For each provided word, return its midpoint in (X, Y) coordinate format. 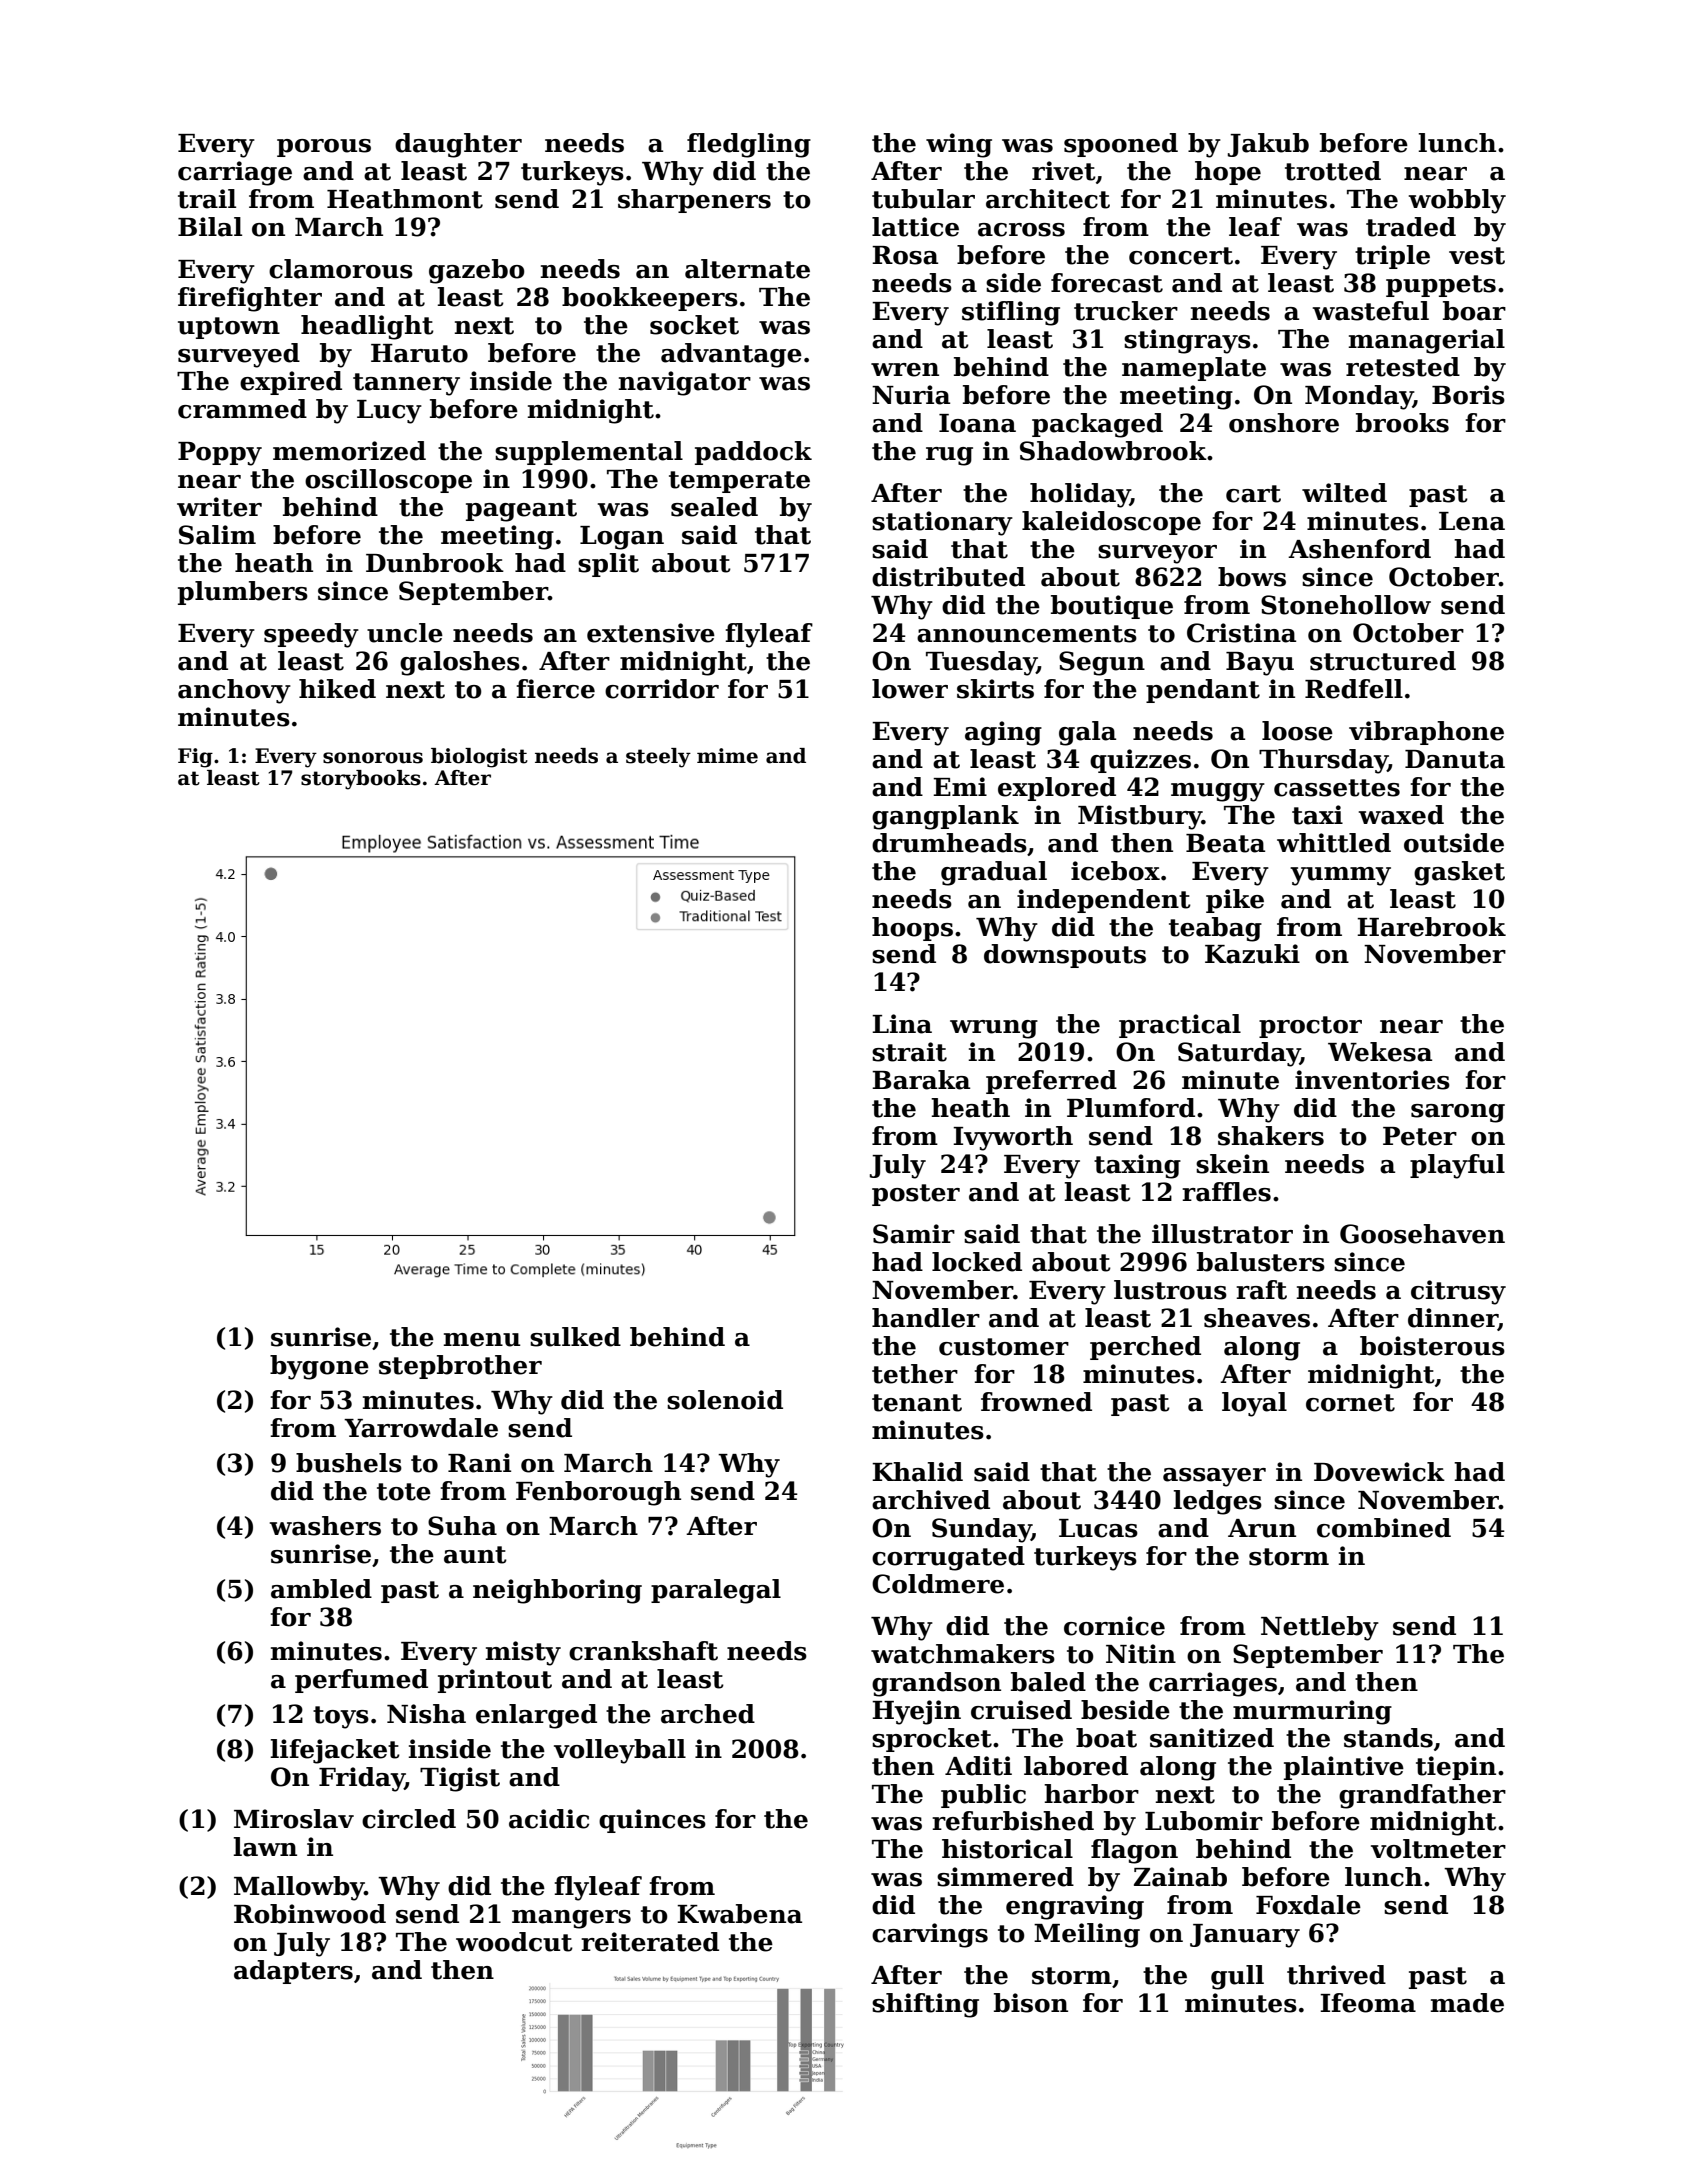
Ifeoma (1368, 2003)
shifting (925, 2005)
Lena (1472, 521)
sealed (714, 507)
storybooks (361, 780)
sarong (1458, 1113)
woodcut (514, 1942)
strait (909, 1052)
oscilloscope (388, 481)
